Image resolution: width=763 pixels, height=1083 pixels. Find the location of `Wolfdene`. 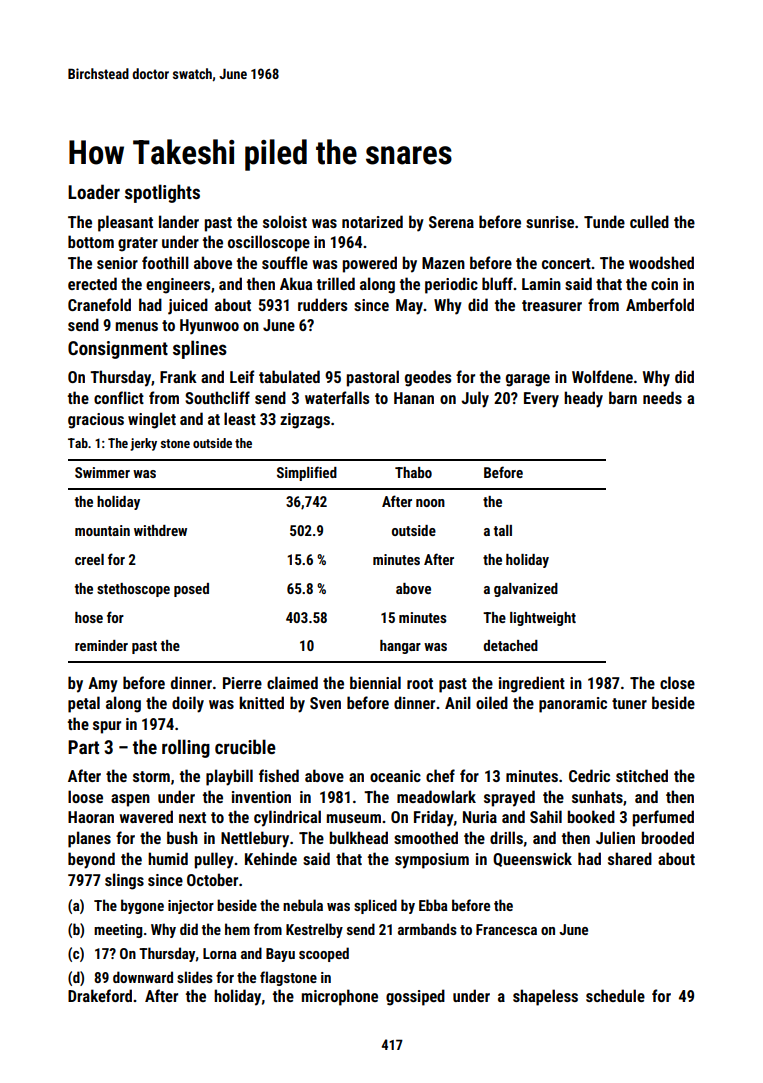

Wolfdene is located at coordinates (602, 376).
